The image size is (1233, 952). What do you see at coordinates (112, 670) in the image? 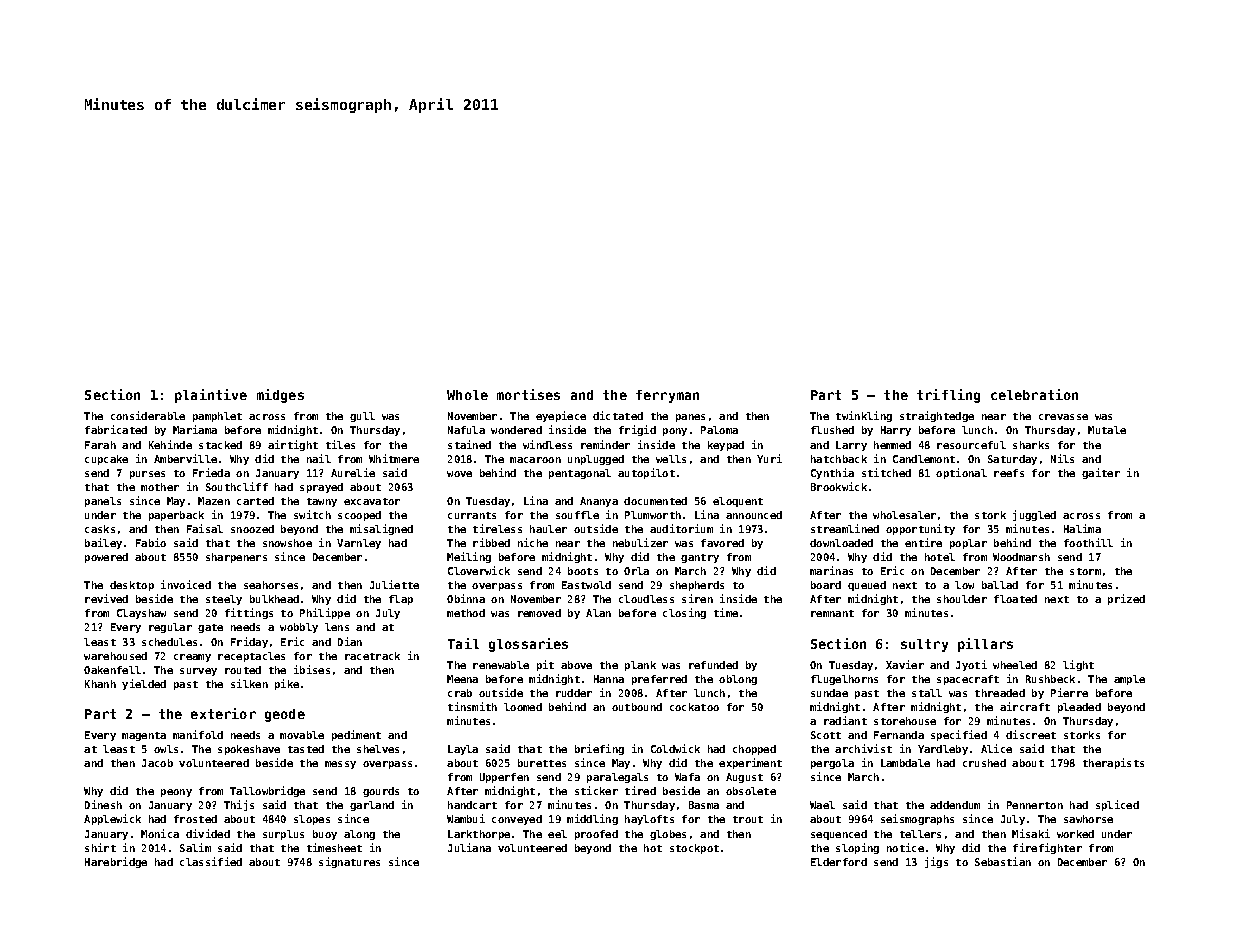
I see `Oakenfell` at bounding box center [112, 670].
